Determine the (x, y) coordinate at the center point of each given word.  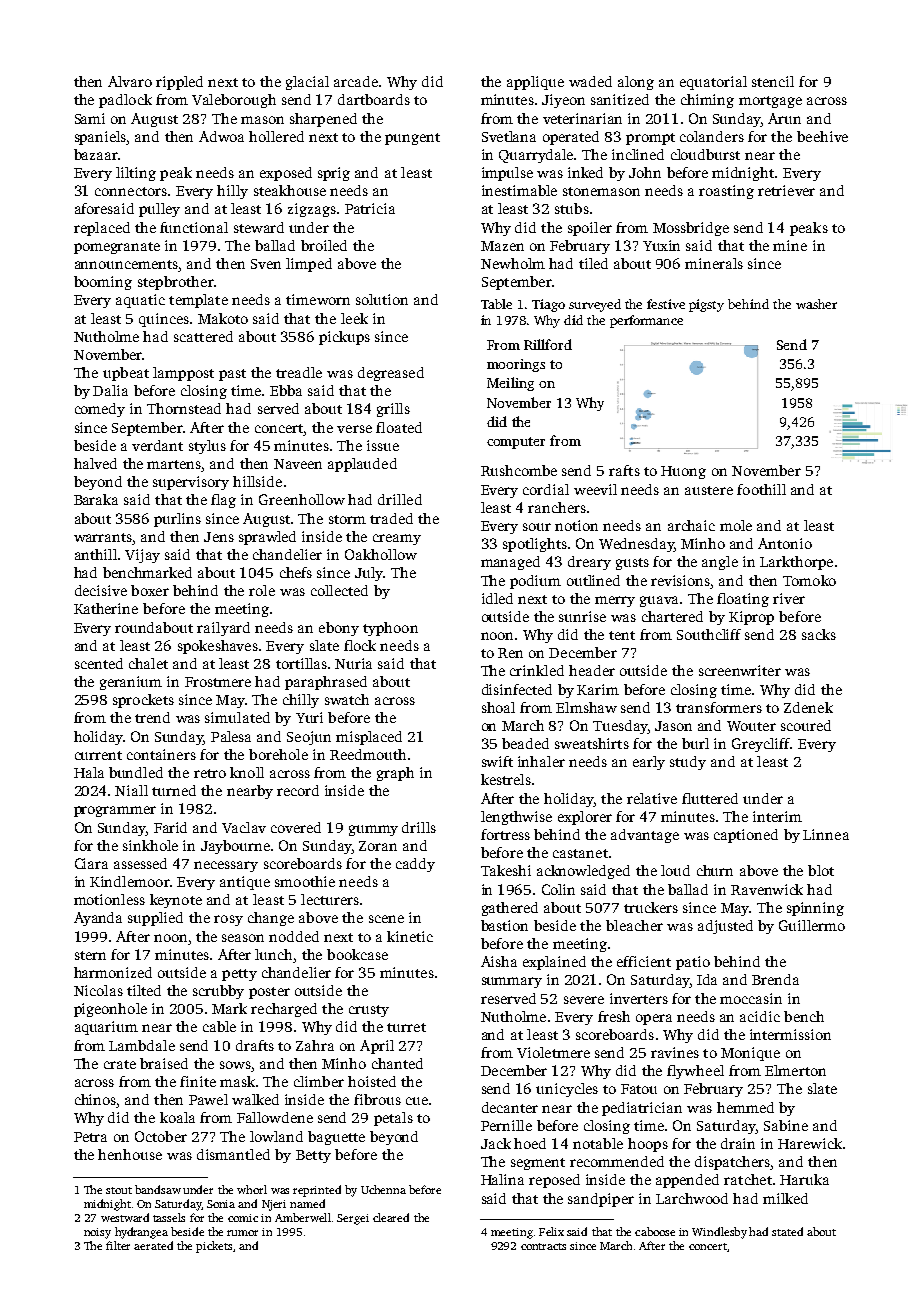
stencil (773, 81)
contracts (543, 1246)
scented (99, 663)
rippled (179, 83)
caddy (415, 865)
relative (652, 798)
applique (535, 83)
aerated (153, 1245)
